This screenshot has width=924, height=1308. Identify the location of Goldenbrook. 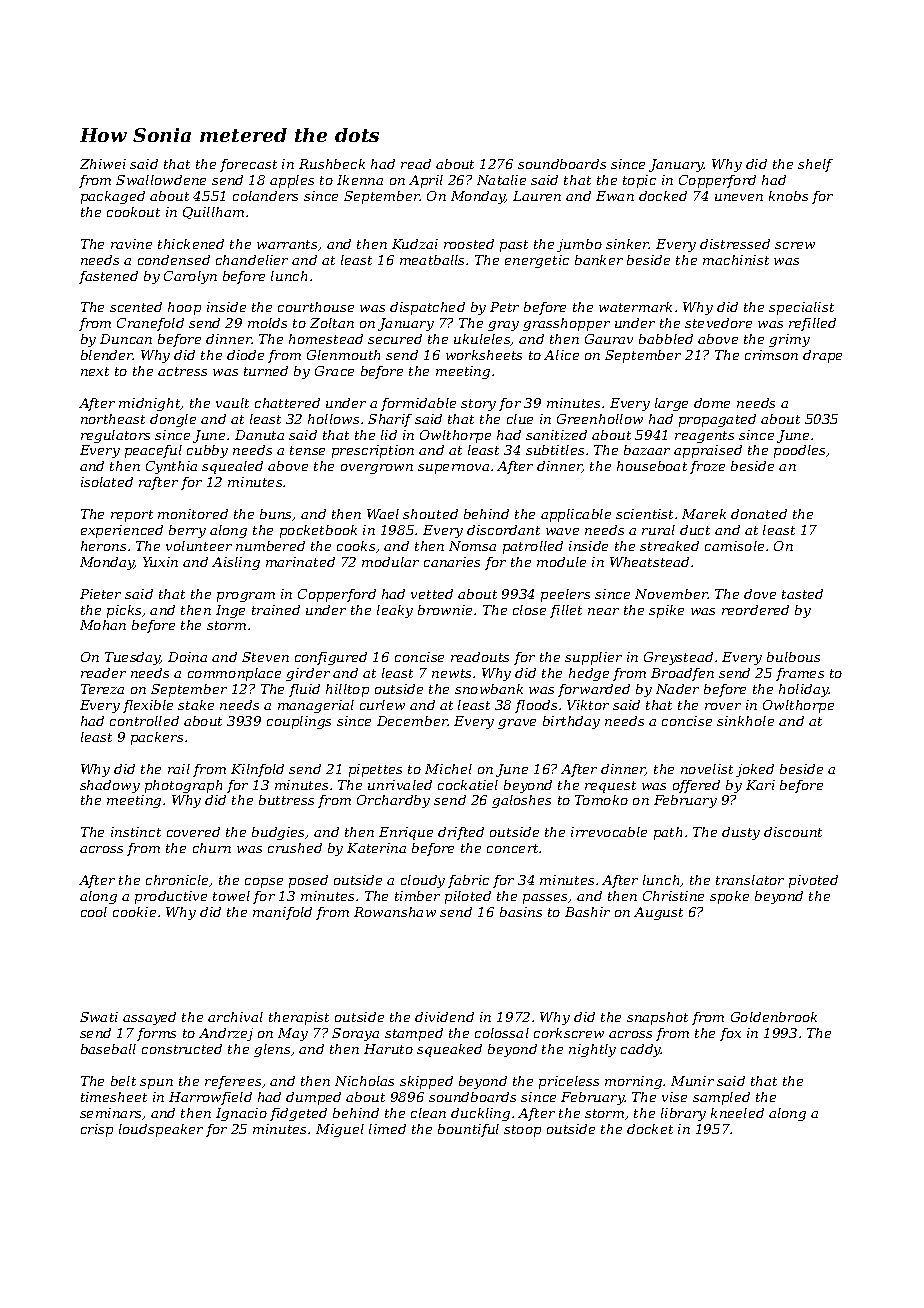
(774, 1017).
